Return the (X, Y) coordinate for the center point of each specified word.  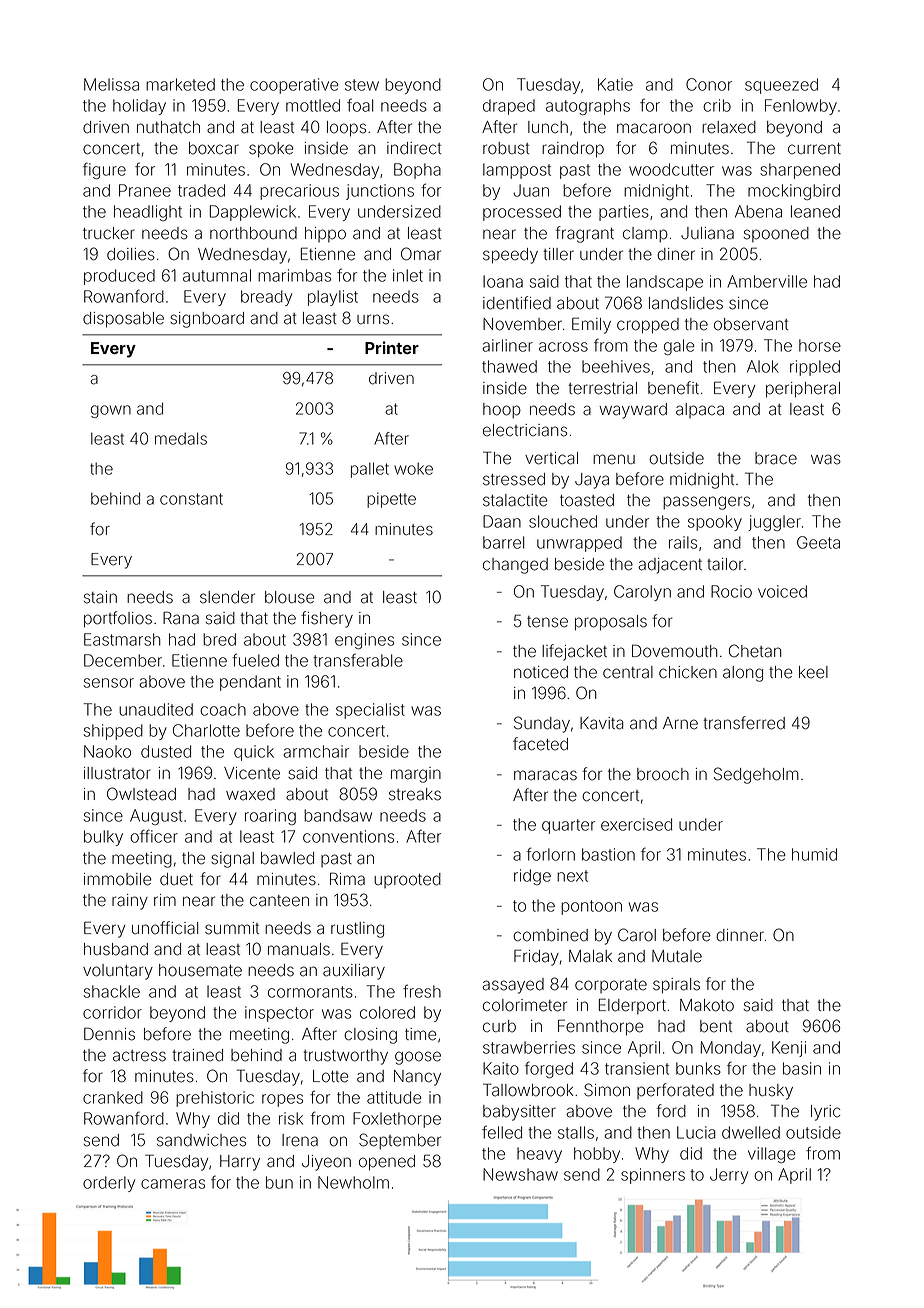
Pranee (145, 190)
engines (364, 641)
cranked (113, 1097)
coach (223, 709)
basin (802, 1068)
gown (111, 411)
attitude (394, 1097)
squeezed (781, 86)
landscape (665, 283)
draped (509, 107)
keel (813, 672)
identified (517, 303)
